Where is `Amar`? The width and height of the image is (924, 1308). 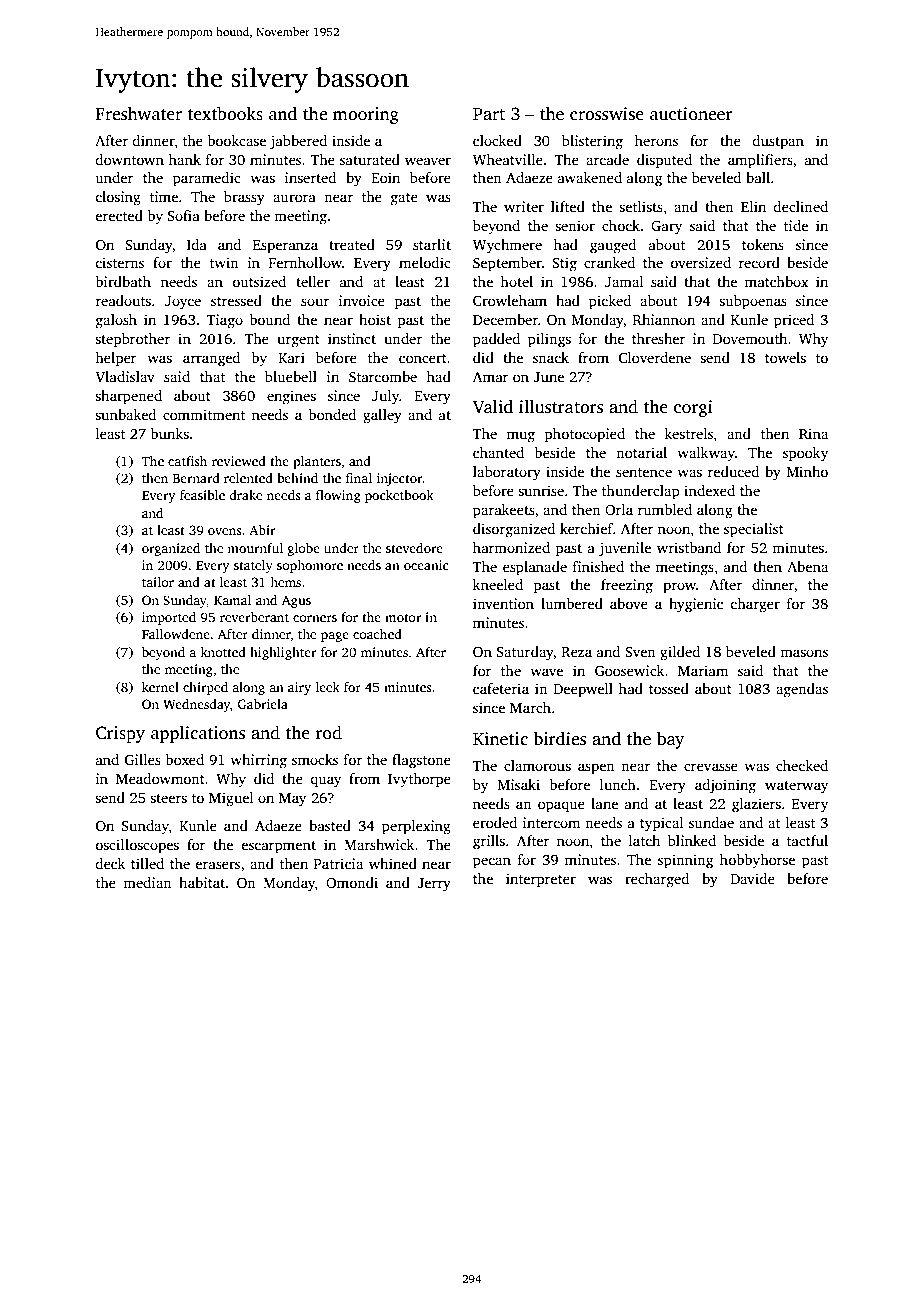
Amar is located at coordinates (491, 377).
